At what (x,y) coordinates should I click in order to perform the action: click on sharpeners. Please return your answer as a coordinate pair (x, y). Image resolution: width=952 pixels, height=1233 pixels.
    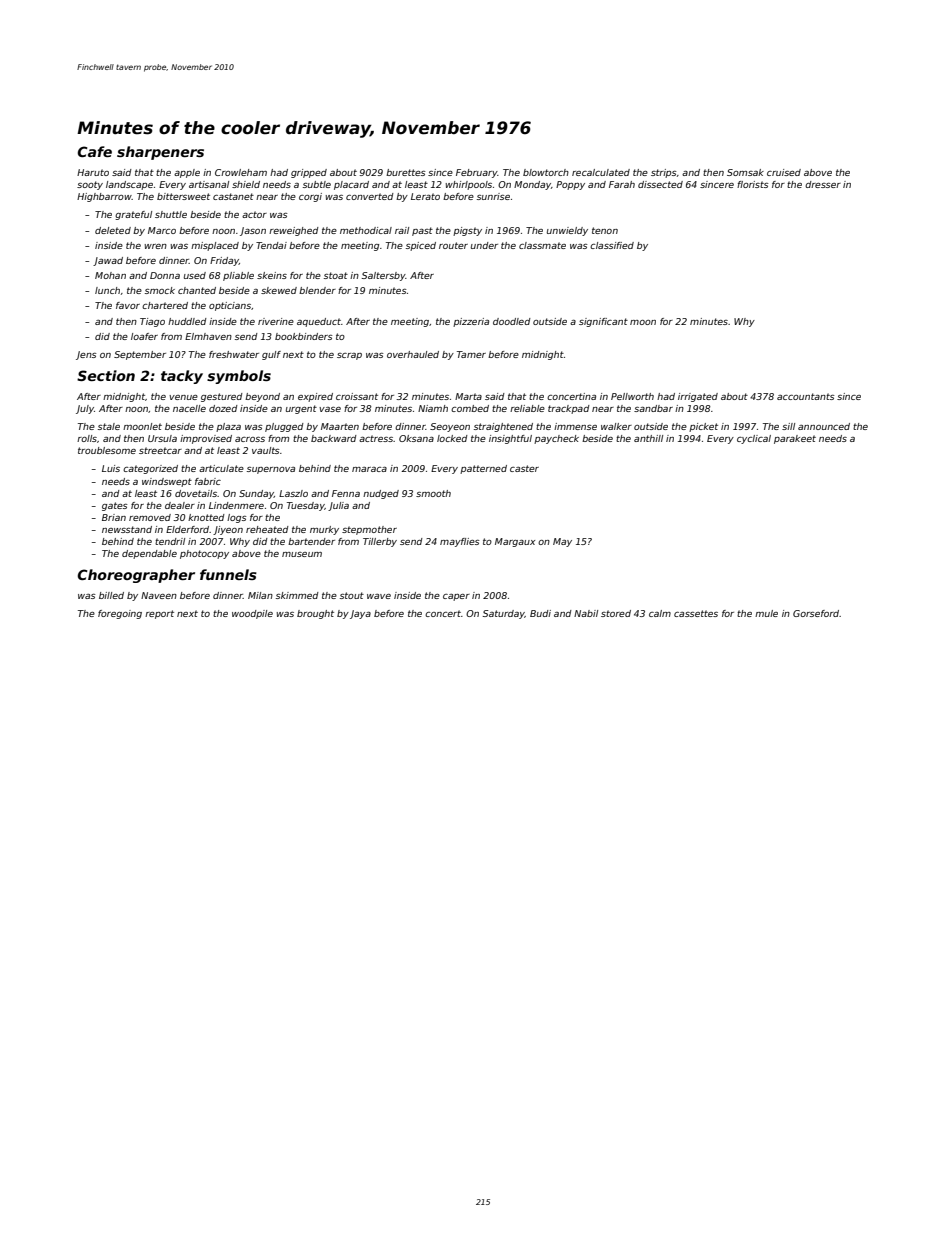
    Looking at the image, I should click on (160, 153).
